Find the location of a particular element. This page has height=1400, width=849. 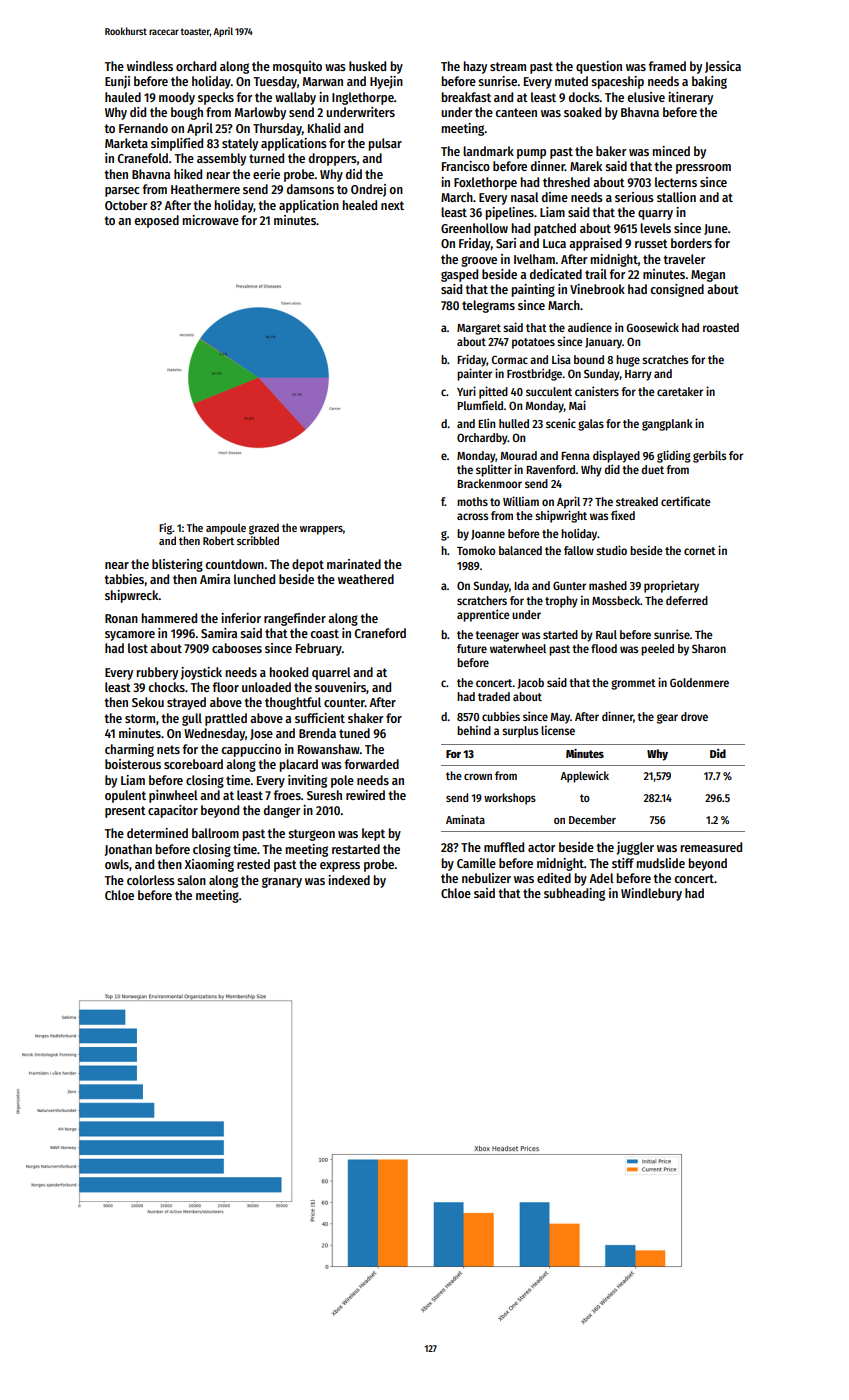

Jessica is located at coordinates (723, 67).
